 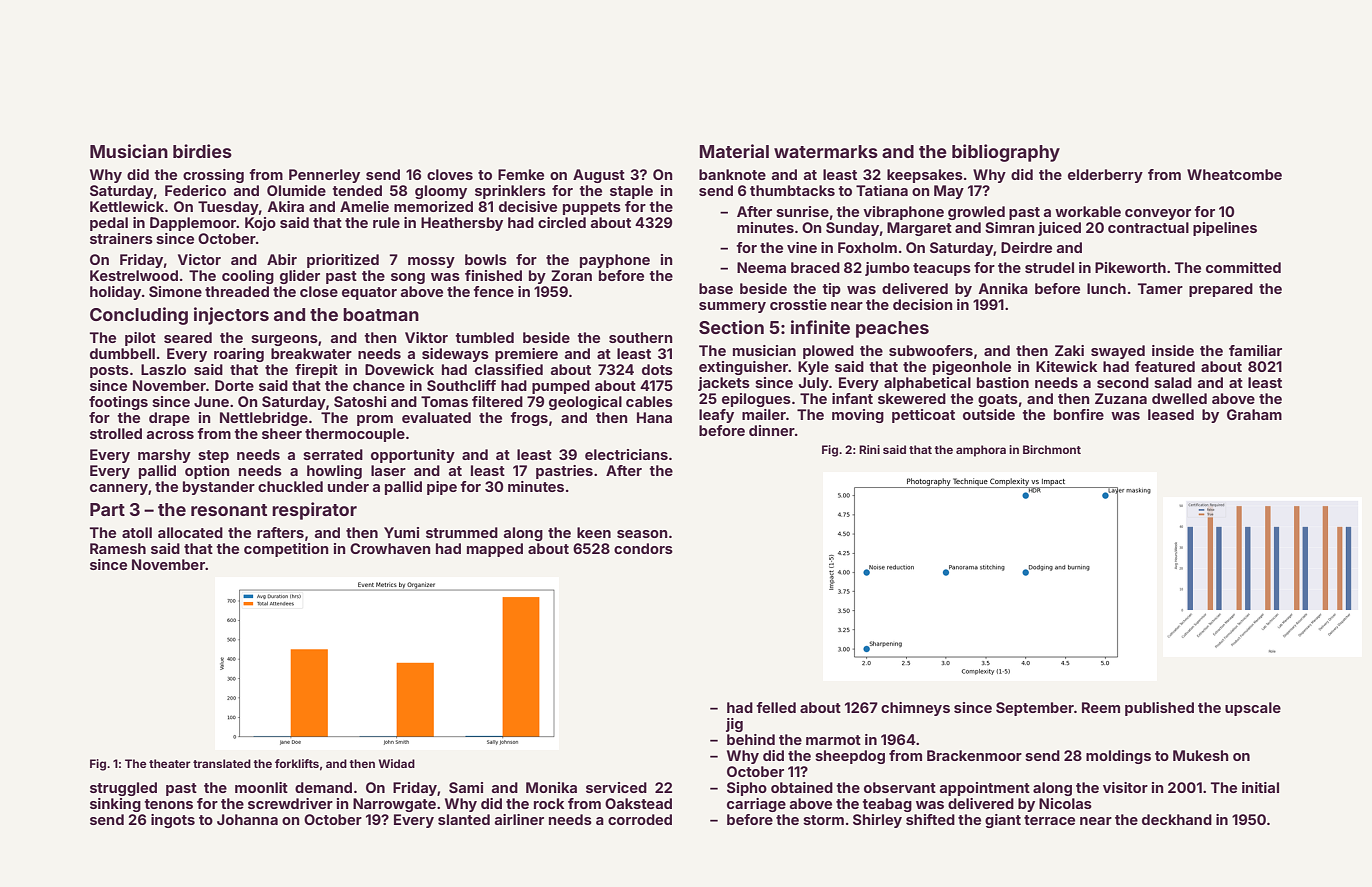 What do you see at coordinates (1158, 214) in the screenshot?
I see `conveyor` at bounding box center [1158, 214].
